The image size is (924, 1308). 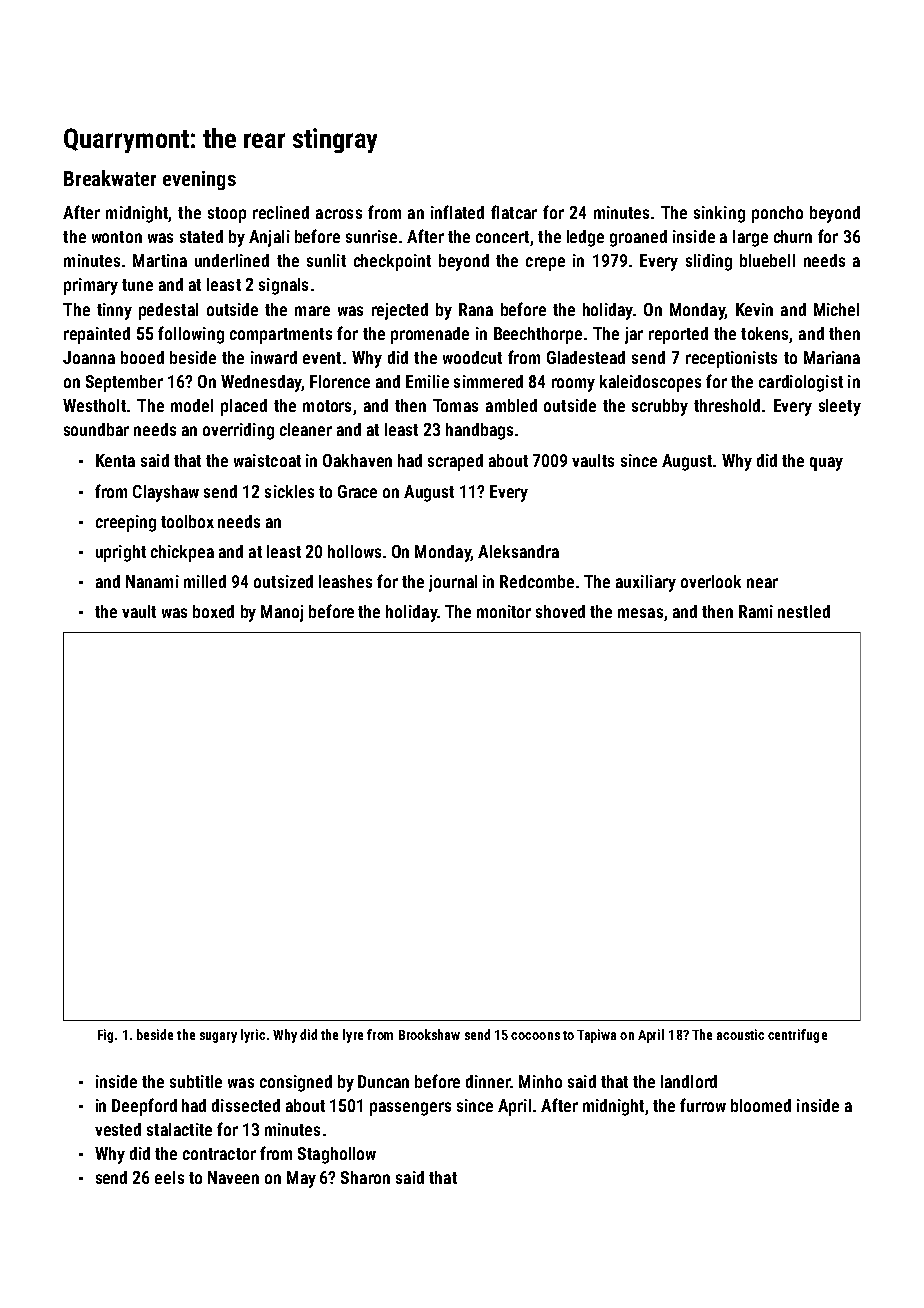 I want to click on sinking, so click(x=719, y=214).
